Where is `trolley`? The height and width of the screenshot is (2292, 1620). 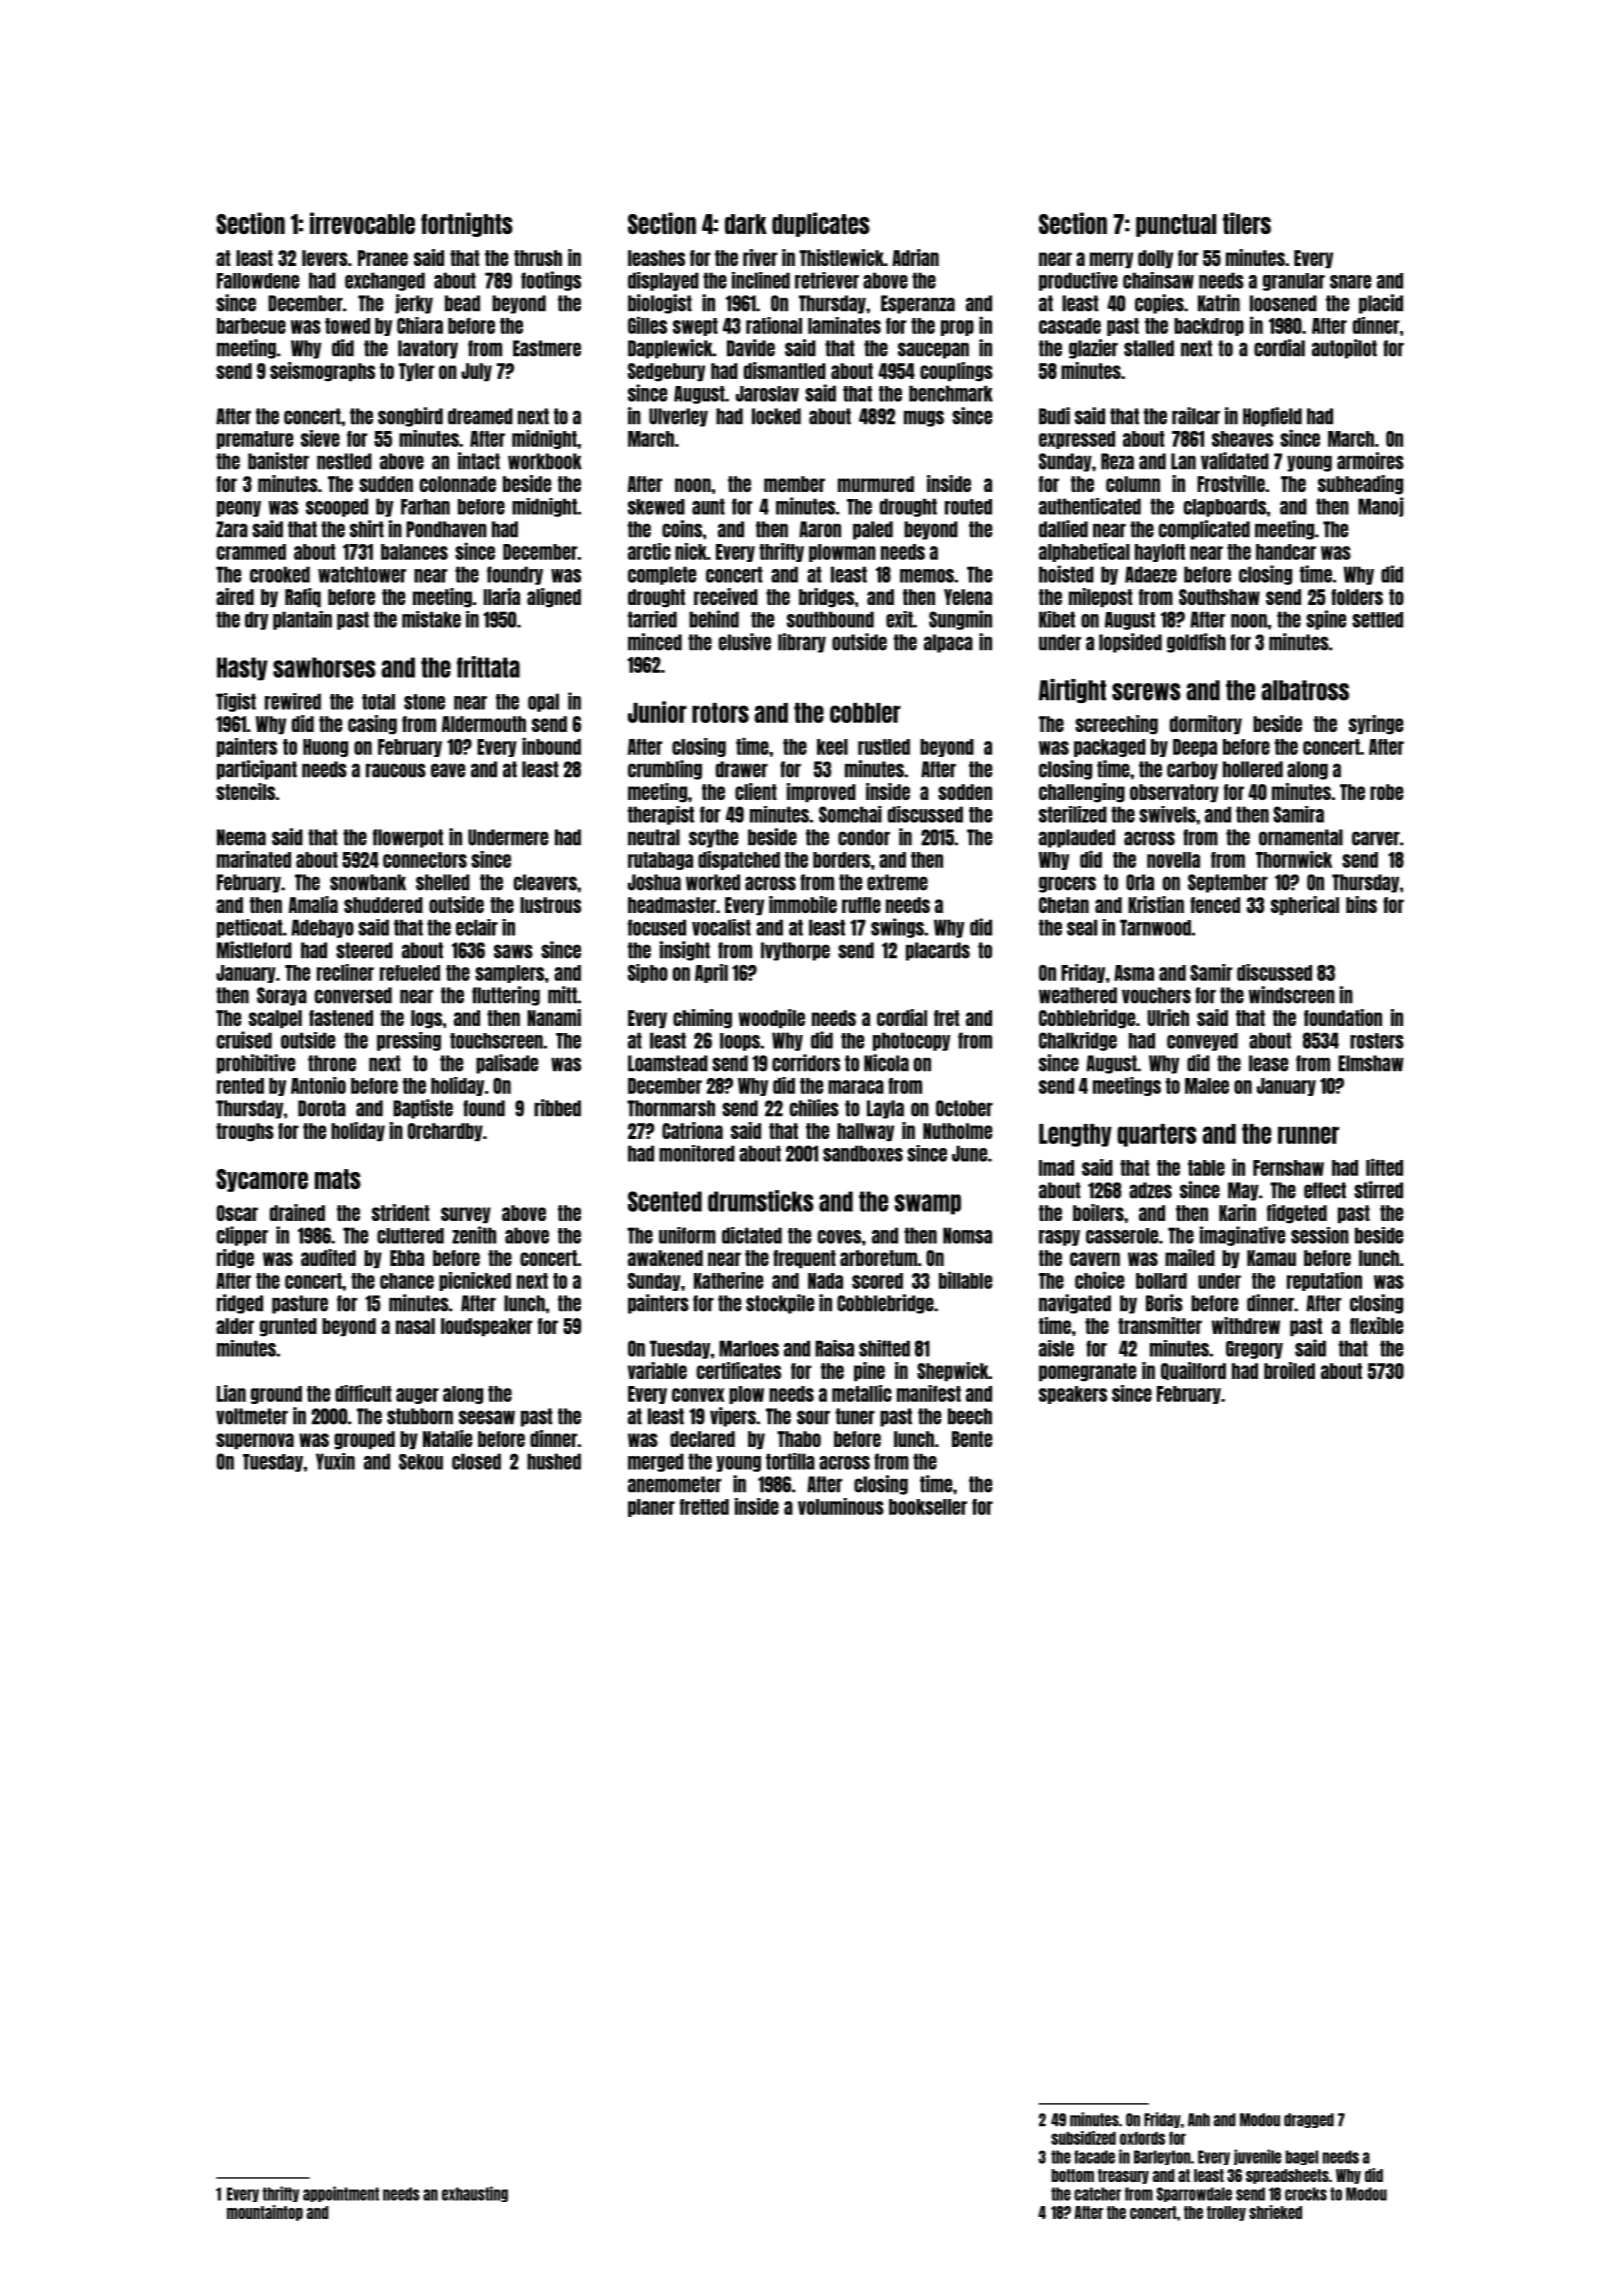 trolley is located at coordinates (1226, 2213).
